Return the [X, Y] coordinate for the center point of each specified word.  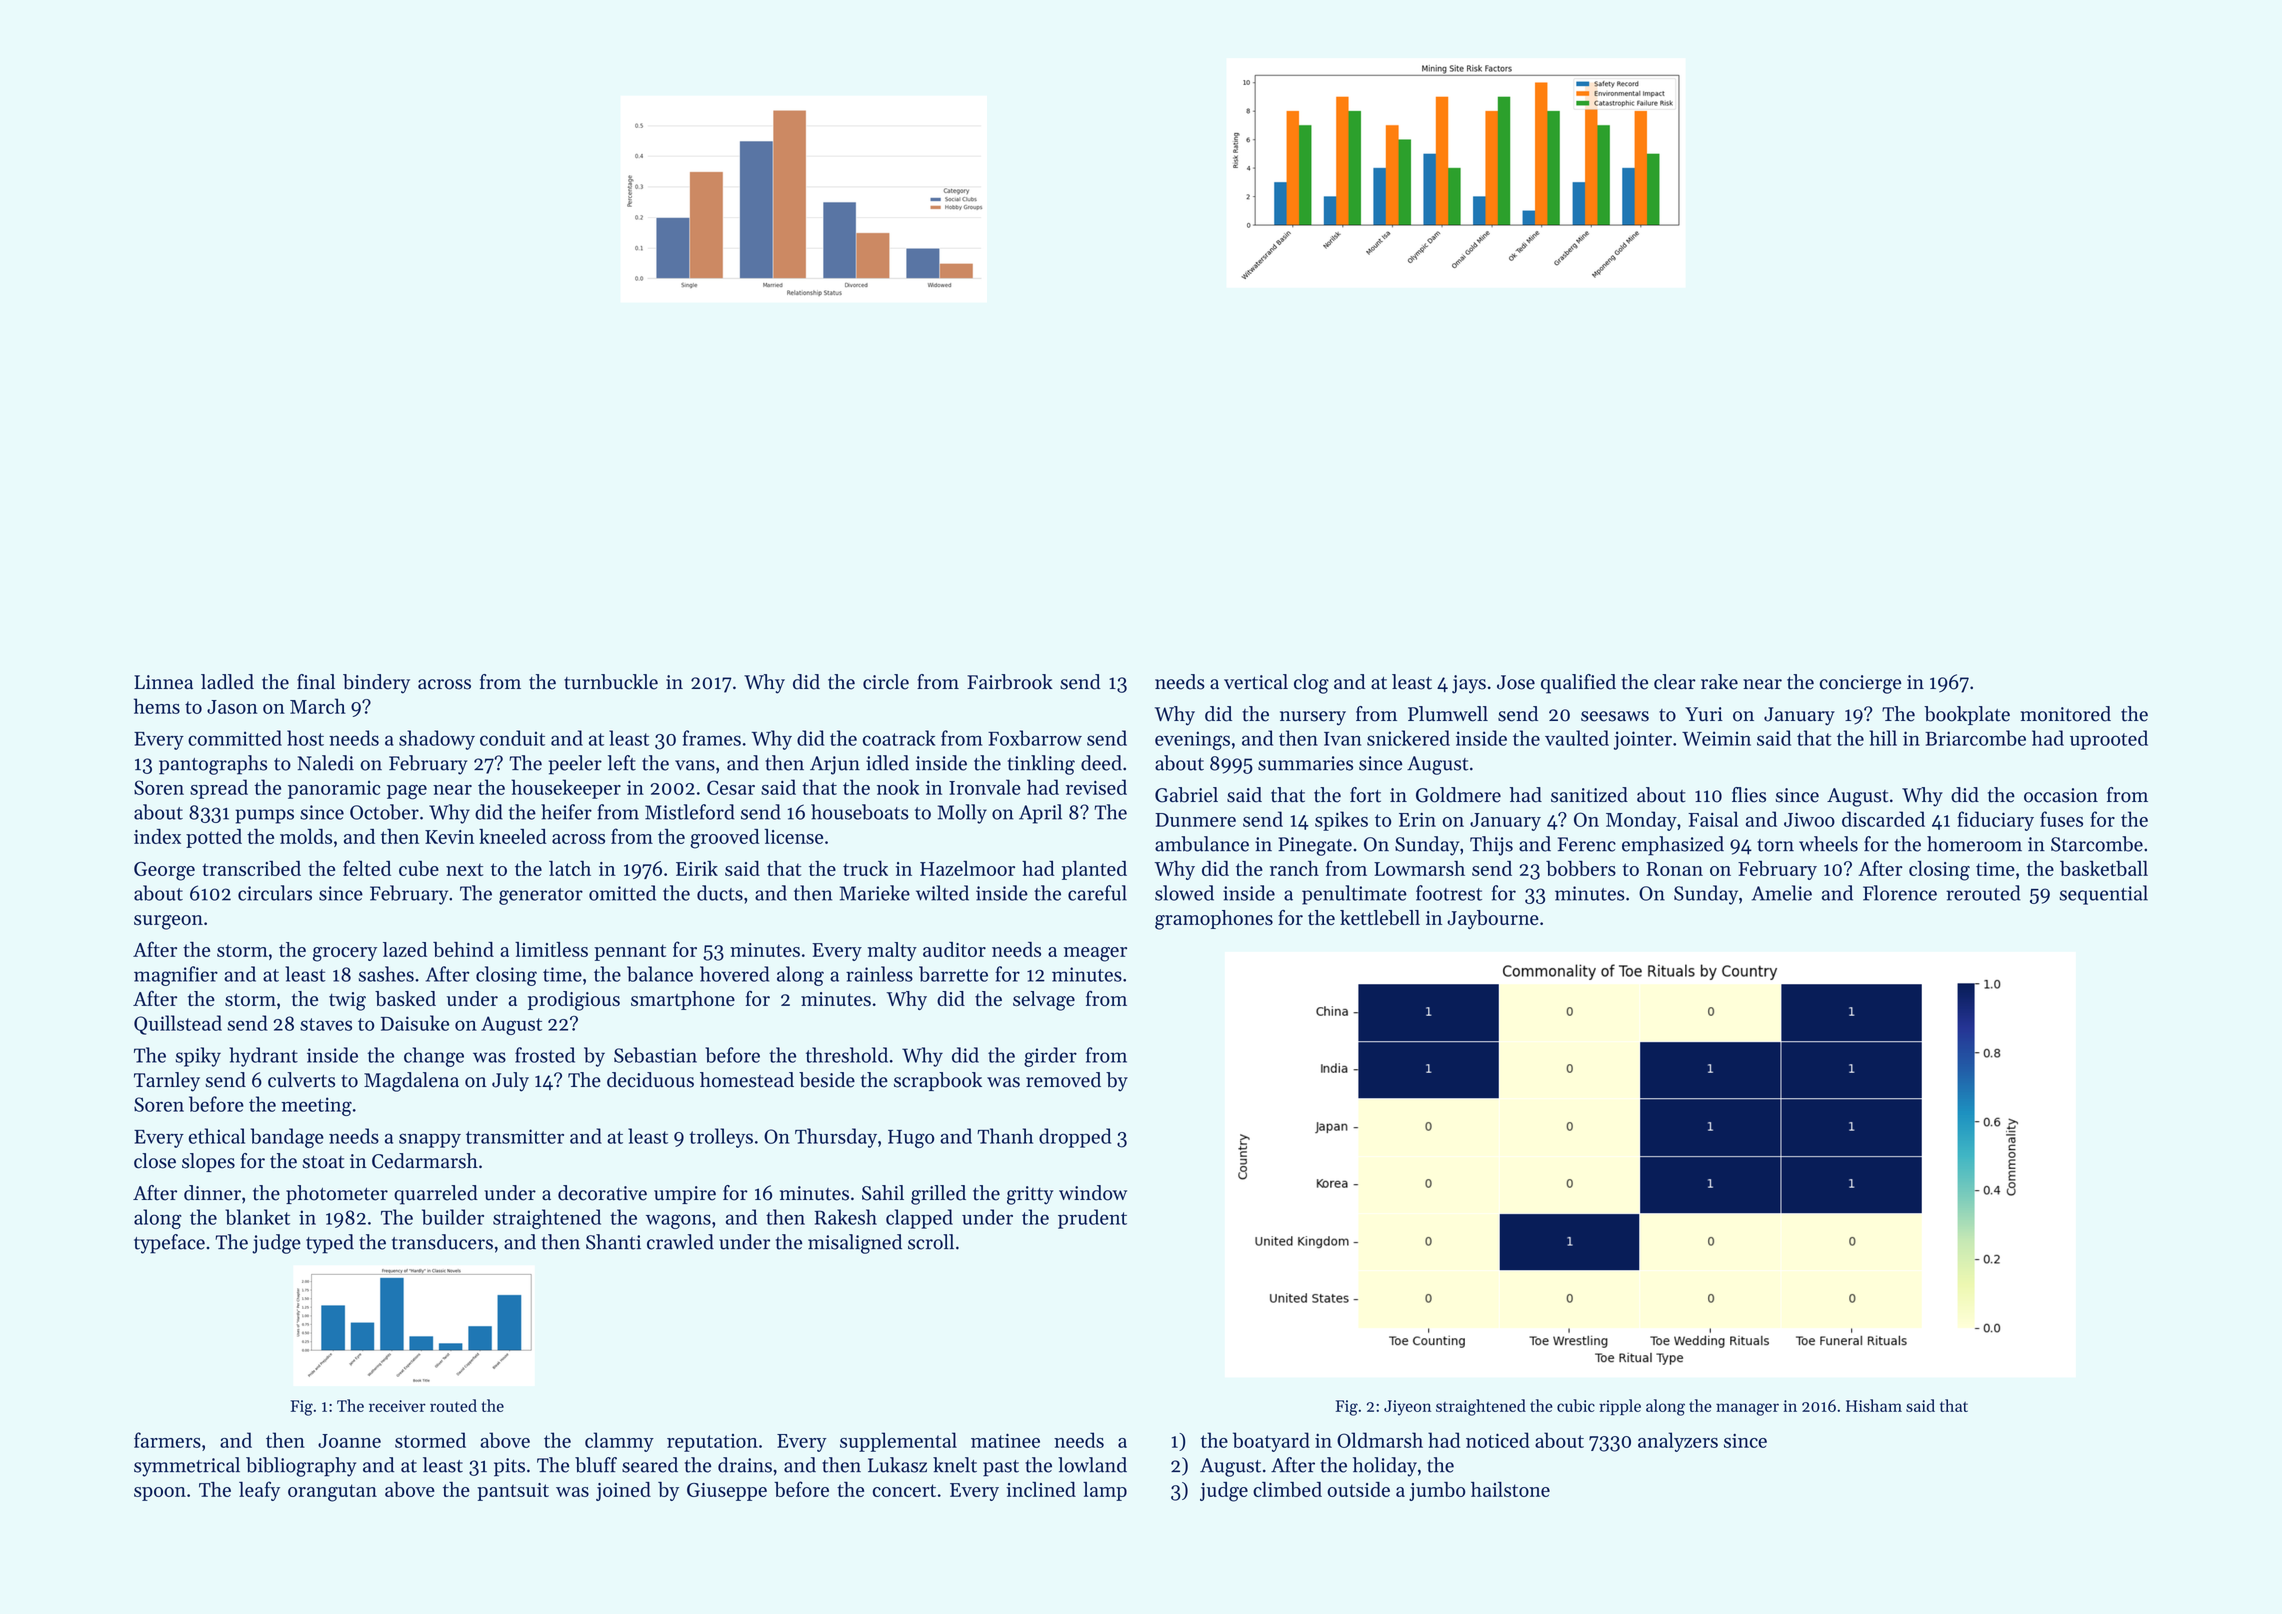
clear [1675, 682]
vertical [1256, 682]
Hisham [1874, 1405]
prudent [1092, 1219]
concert [904, 1490]
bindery [376, 684]
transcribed [251, 868]
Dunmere [1195, 820]
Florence [1900, 893]
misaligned [855, 1244]
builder [453, 1217]
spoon [160, 1494]
